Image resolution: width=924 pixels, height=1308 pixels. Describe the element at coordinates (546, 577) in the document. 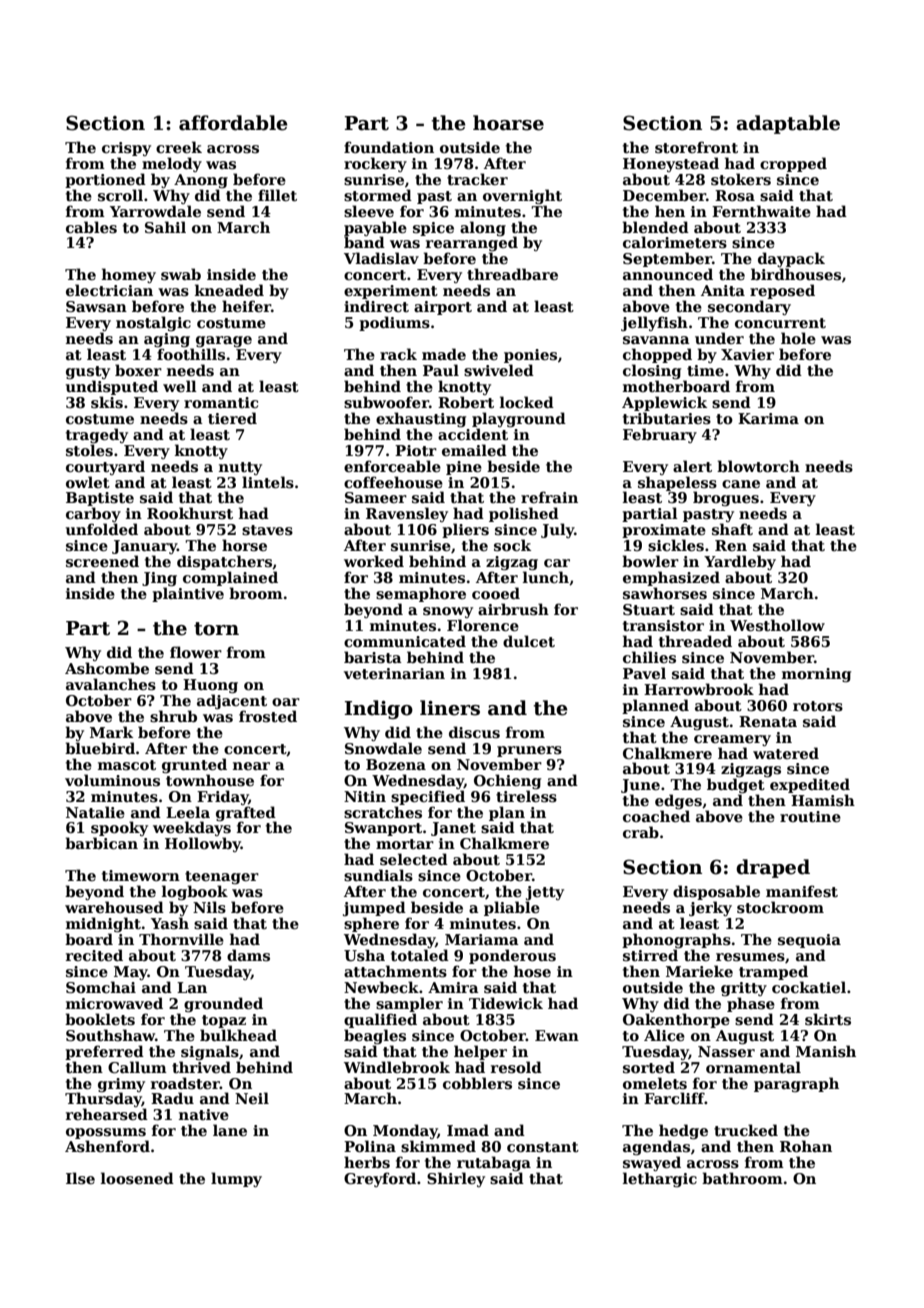

I see `lunch` at that location.
